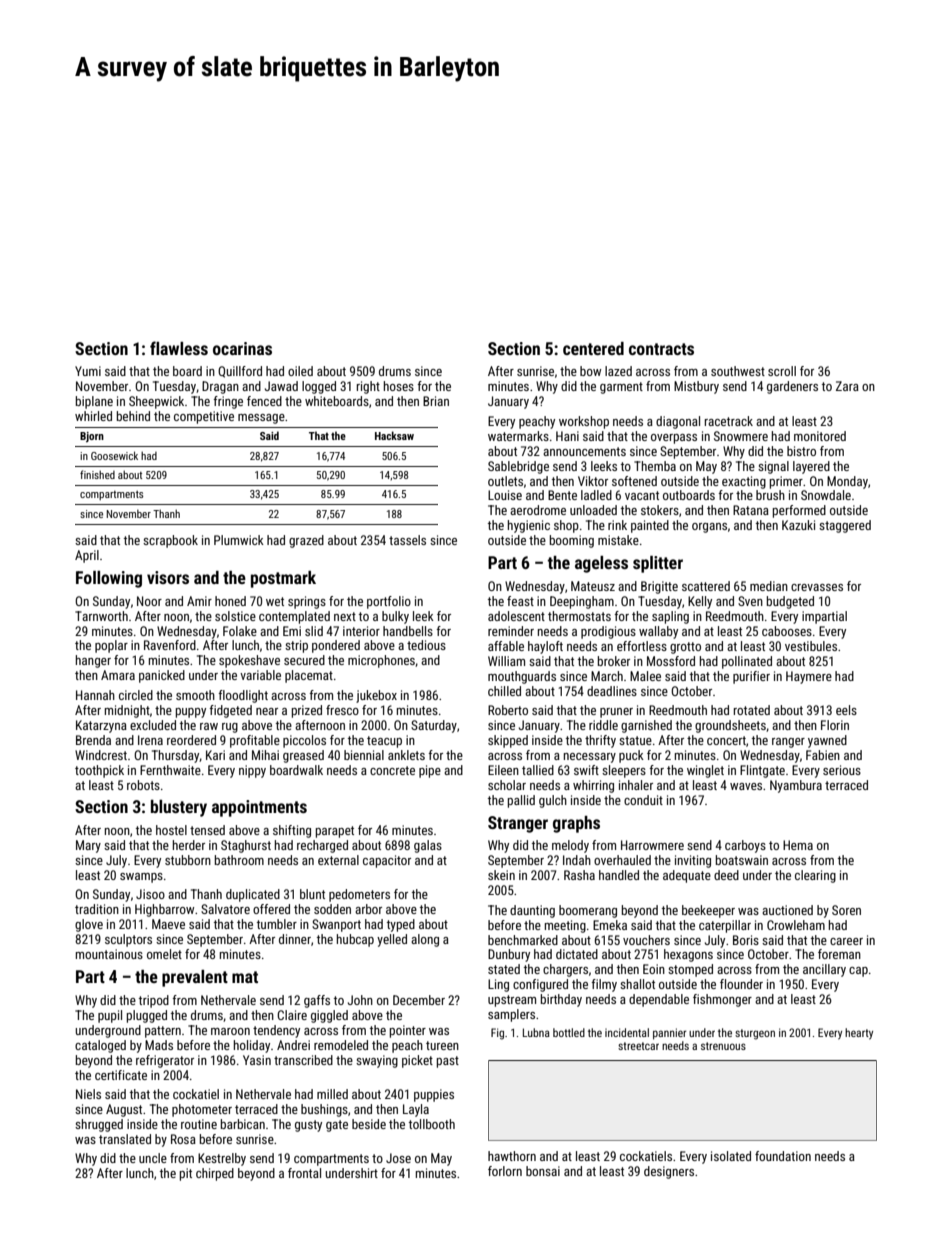  What do you see at coordinates (199, 1124) in the image?
I see `routine` at bounding box center [199, 1124].
